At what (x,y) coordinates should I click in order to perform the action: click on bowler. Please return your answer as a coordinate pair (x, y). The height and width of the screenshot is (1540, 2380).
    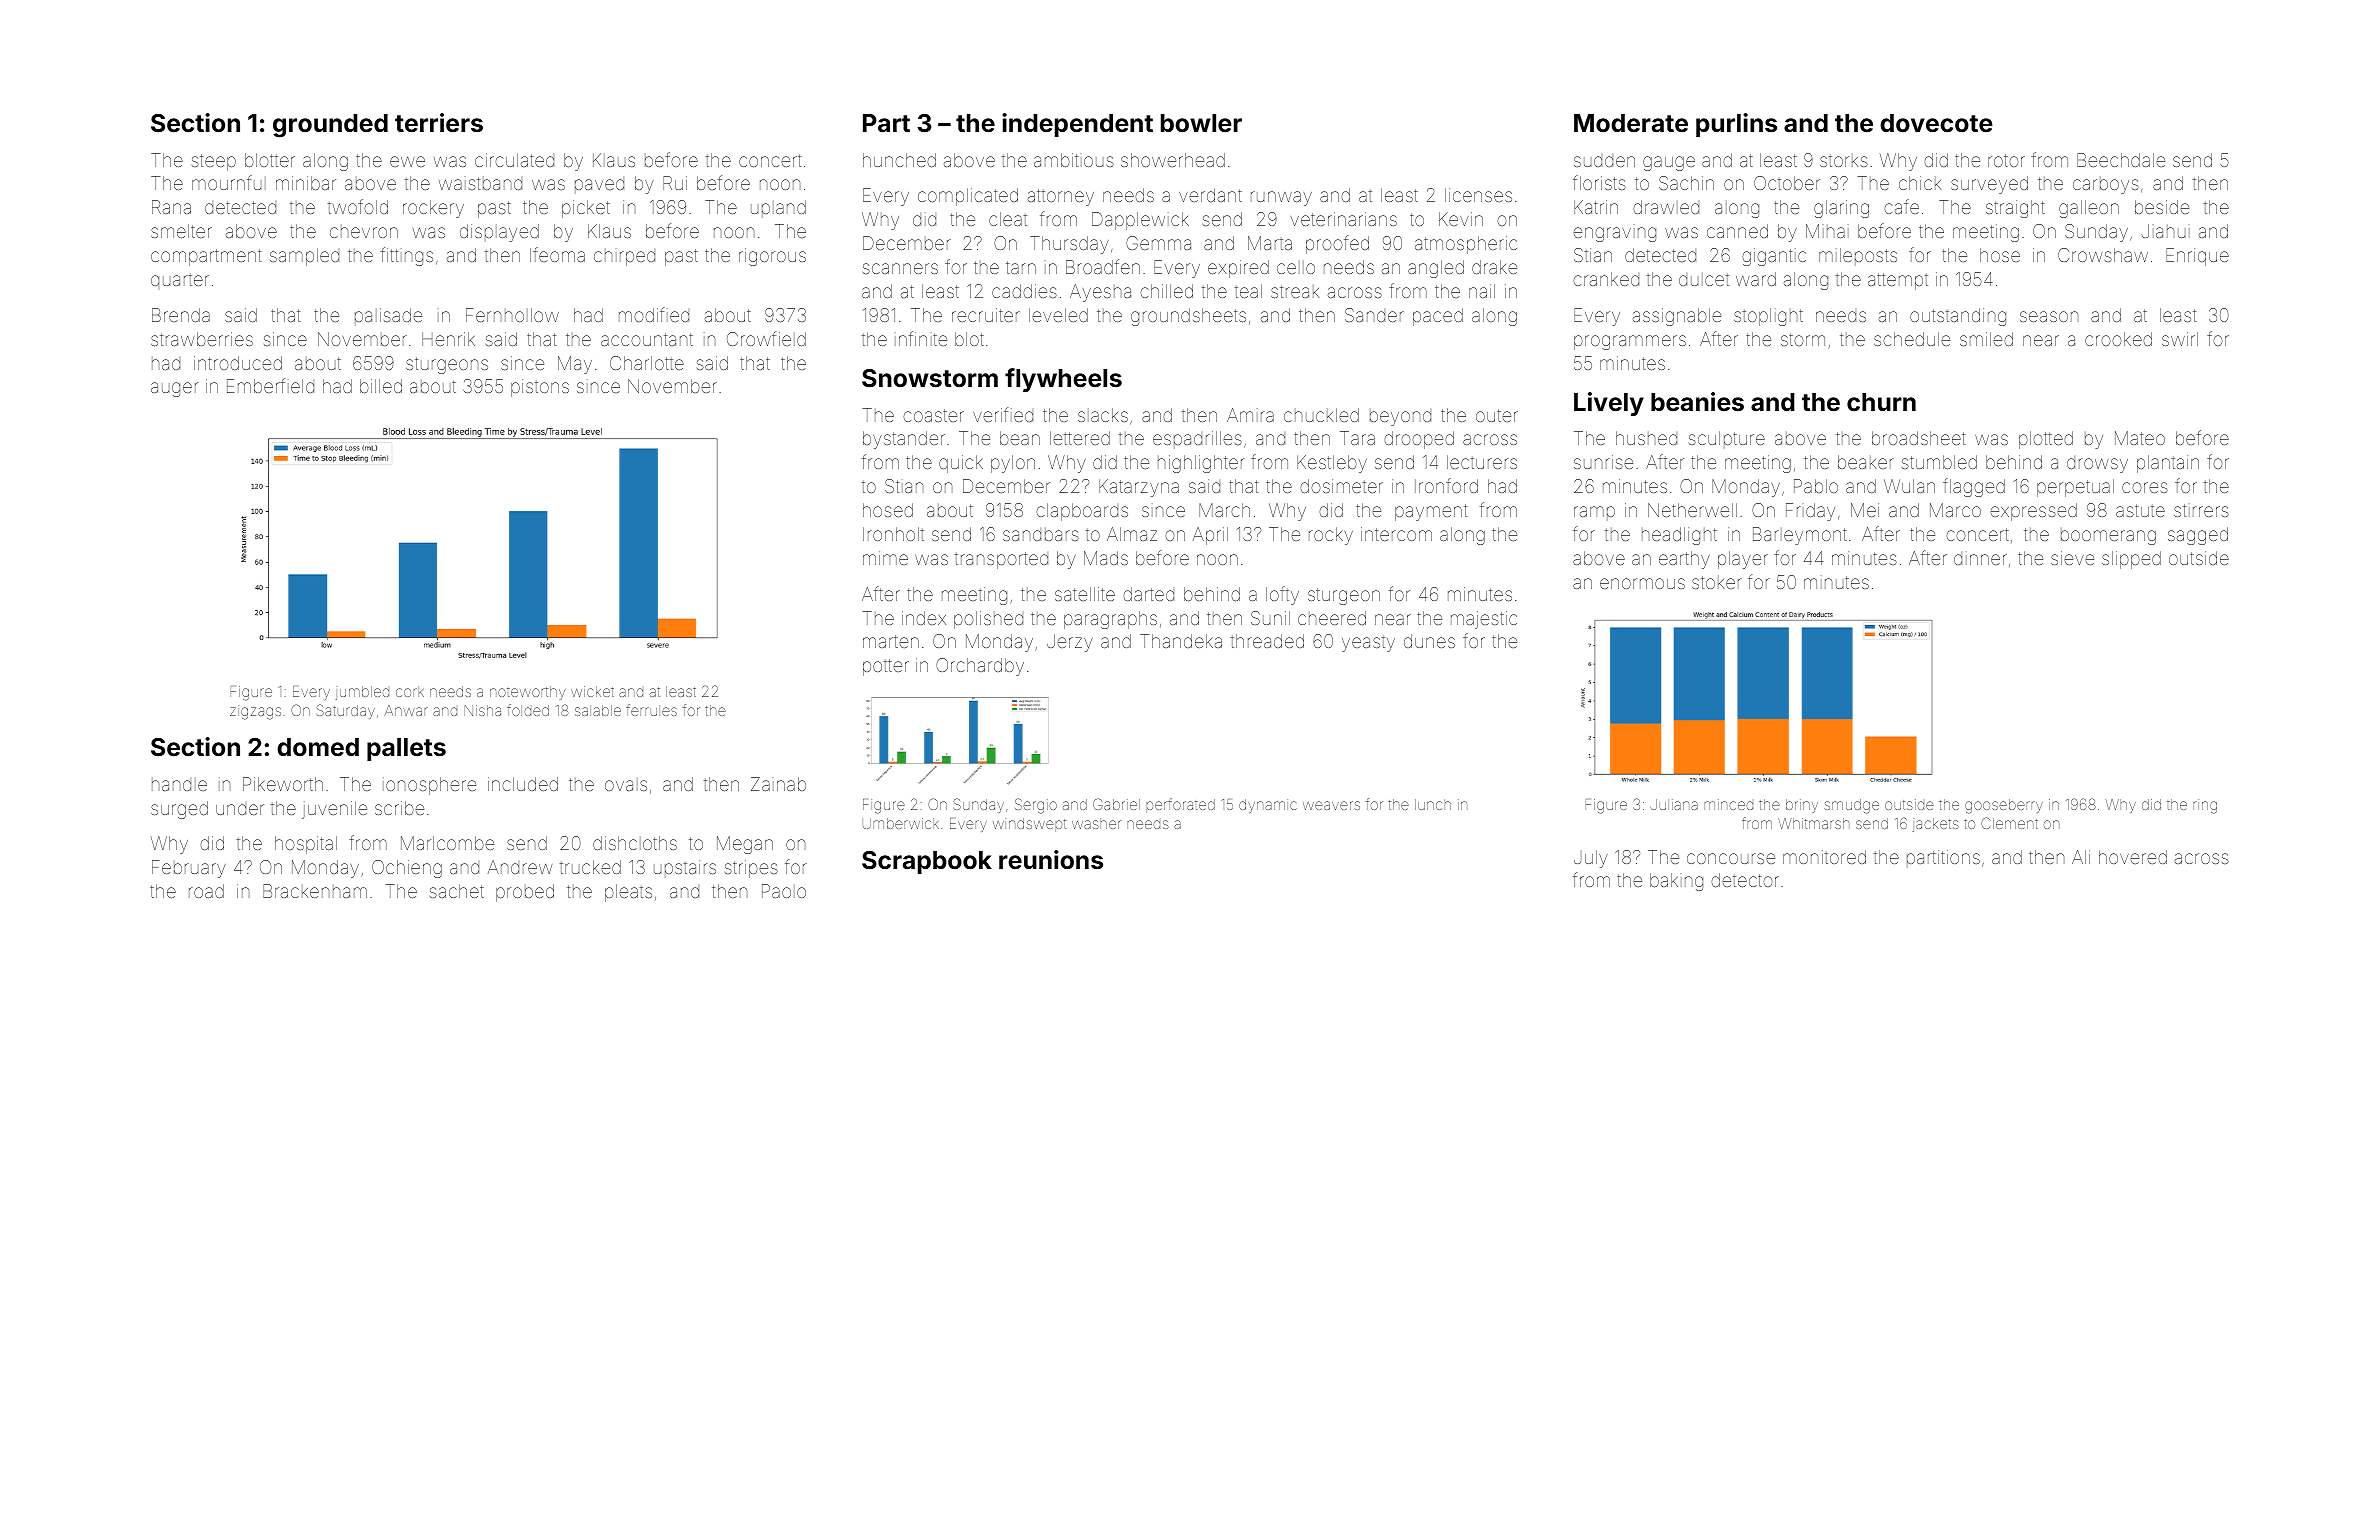
    Looking at the image, I should click on (1201, 123).
